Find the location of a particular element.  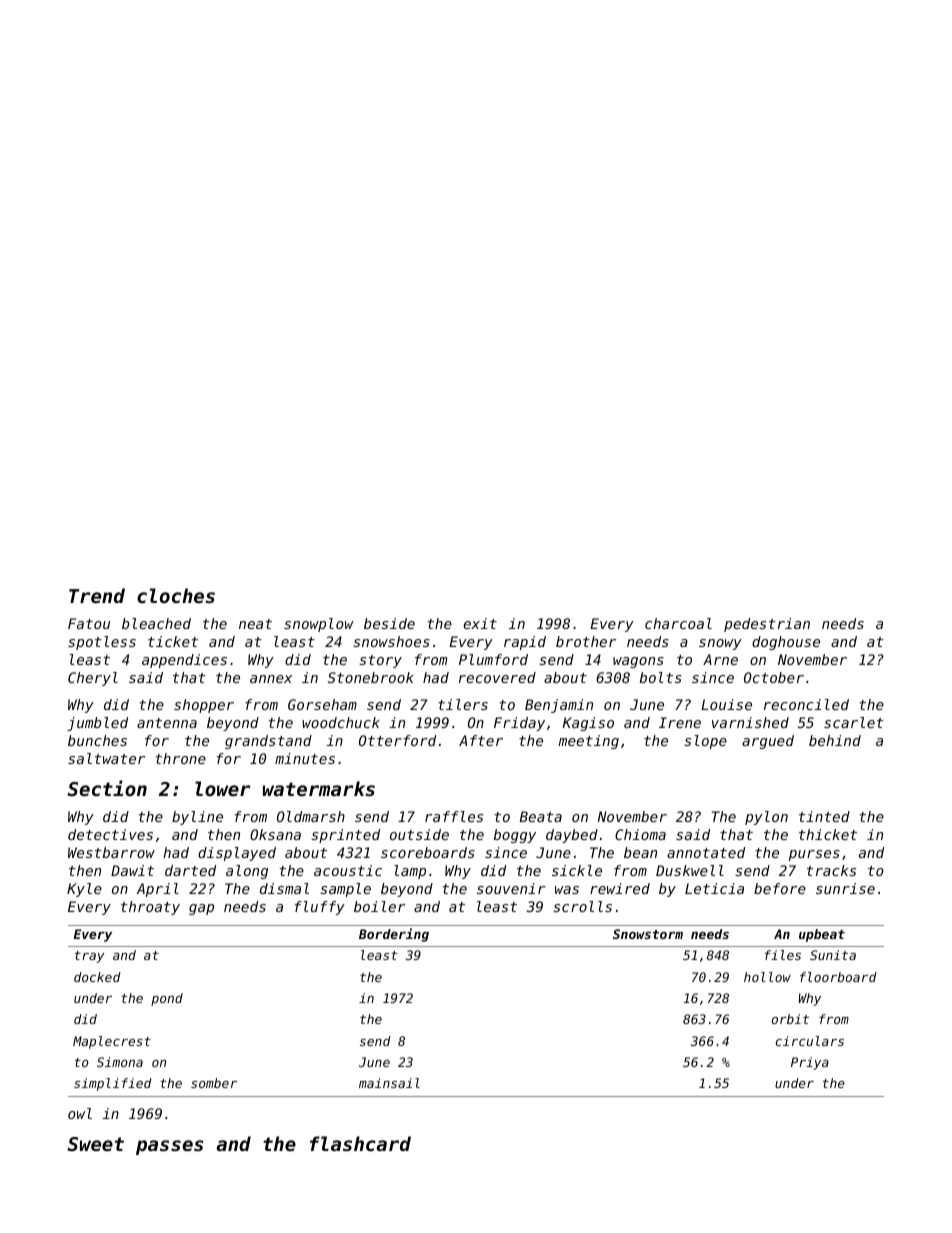

owl is located at coordinates (80, 1113).
